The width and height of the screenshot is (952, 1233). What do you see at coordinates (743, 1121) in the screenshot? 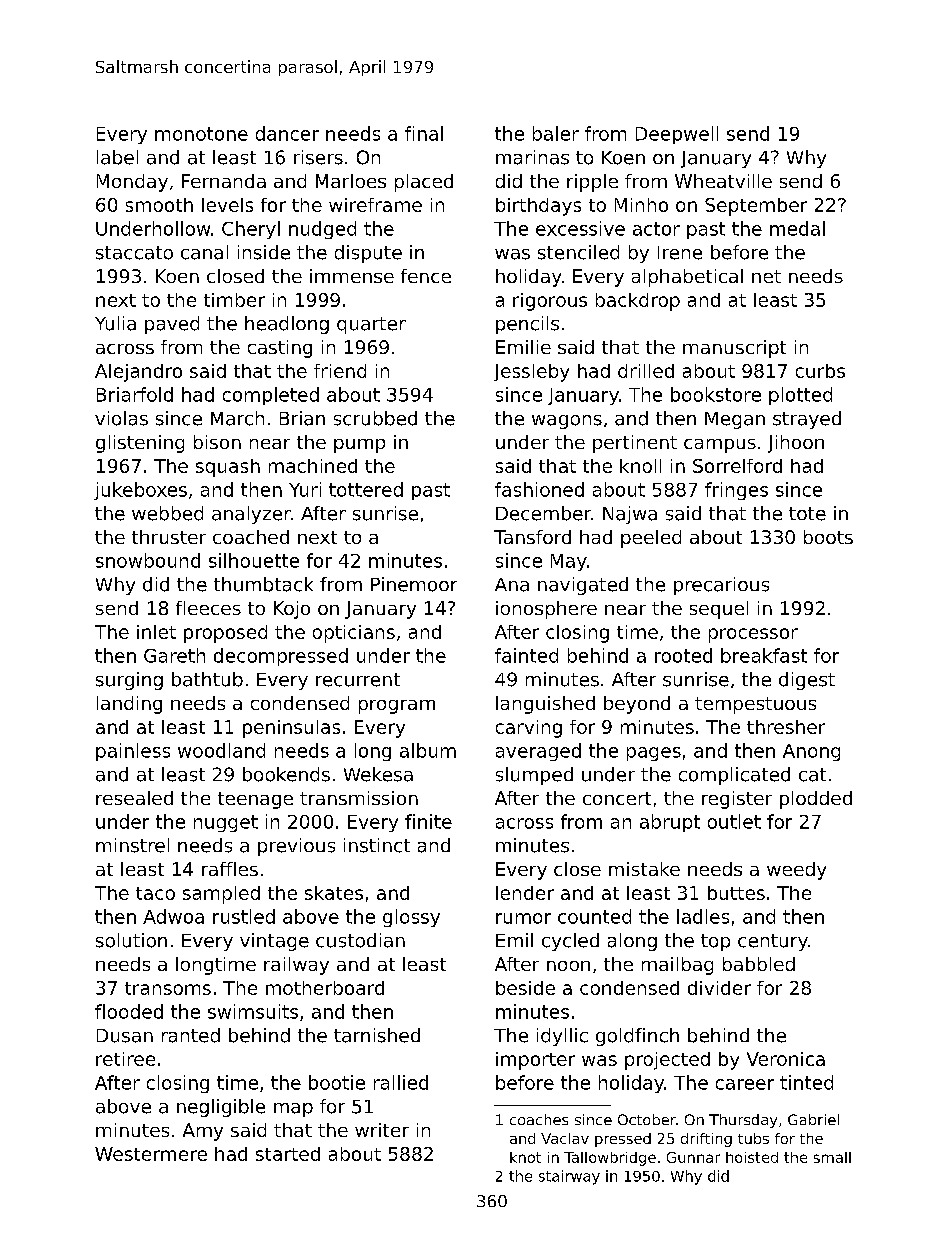
I see `Thursday` at bounding box center [743, 1121].
